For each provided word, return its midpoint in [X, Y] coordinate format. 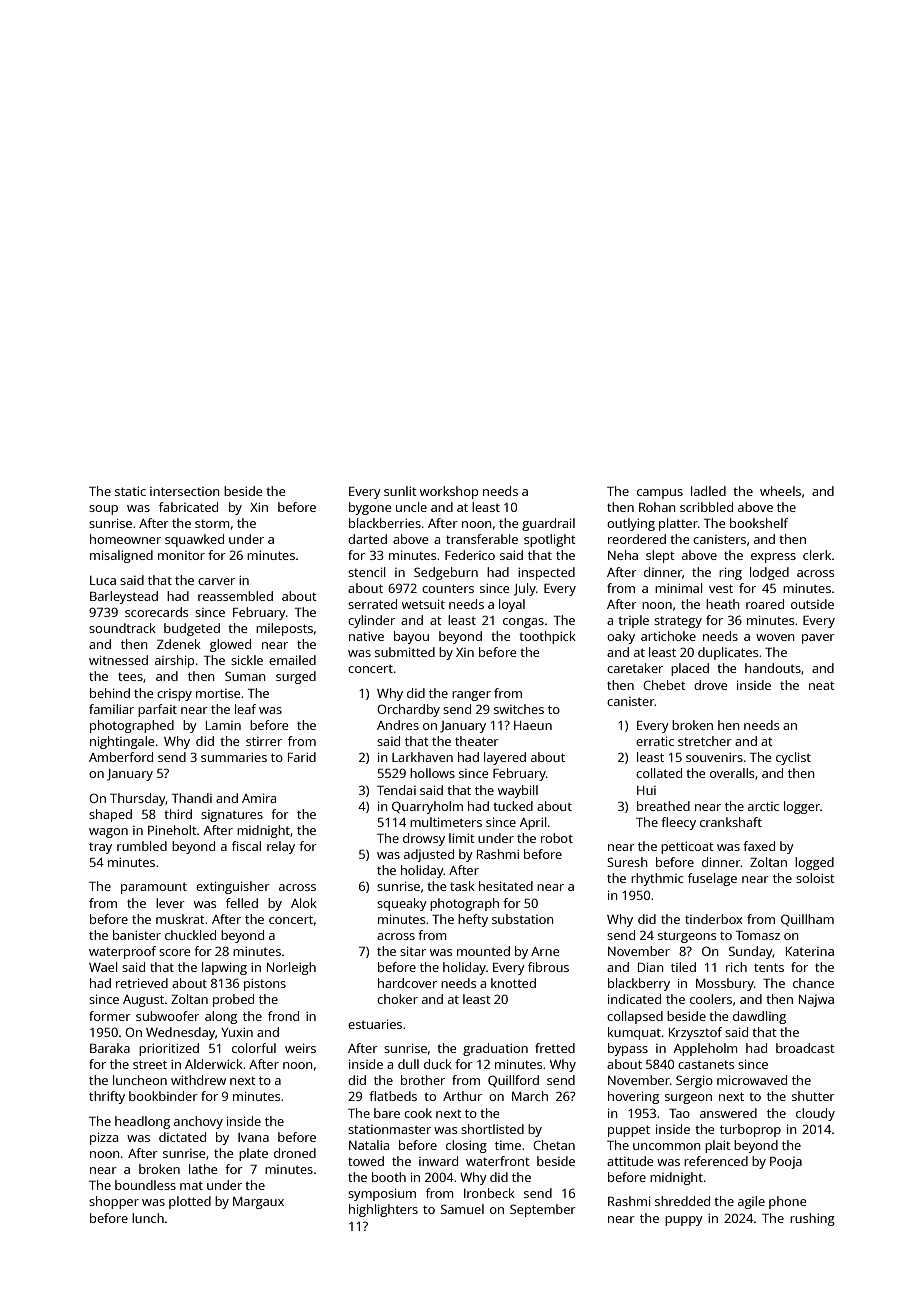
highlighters [383, 1210]
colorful [254, 1048]
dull [408, 1064]
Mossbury [725, 984]
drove [710, 685]
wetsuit [423, 604]
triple [633, 621]
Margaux [258, 1203]
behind [110, 693]
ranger [471, 696]
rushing [812, 1219]
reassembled [235, 596]
